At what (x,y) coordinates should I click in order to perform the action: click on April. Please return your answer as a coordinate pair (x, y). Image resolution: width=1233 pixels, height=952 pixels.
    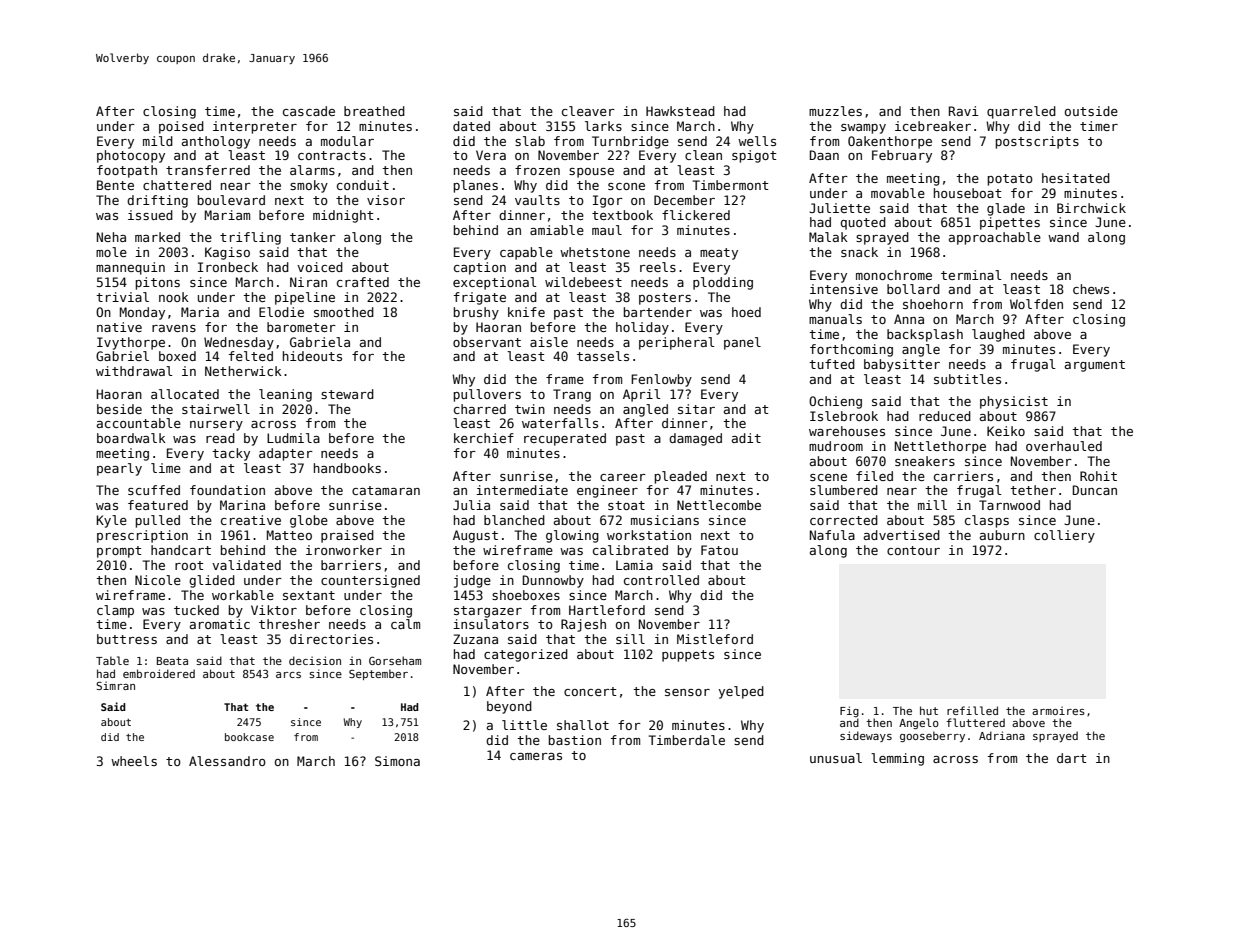
    Looking at the image, I should click on (642, 395).
